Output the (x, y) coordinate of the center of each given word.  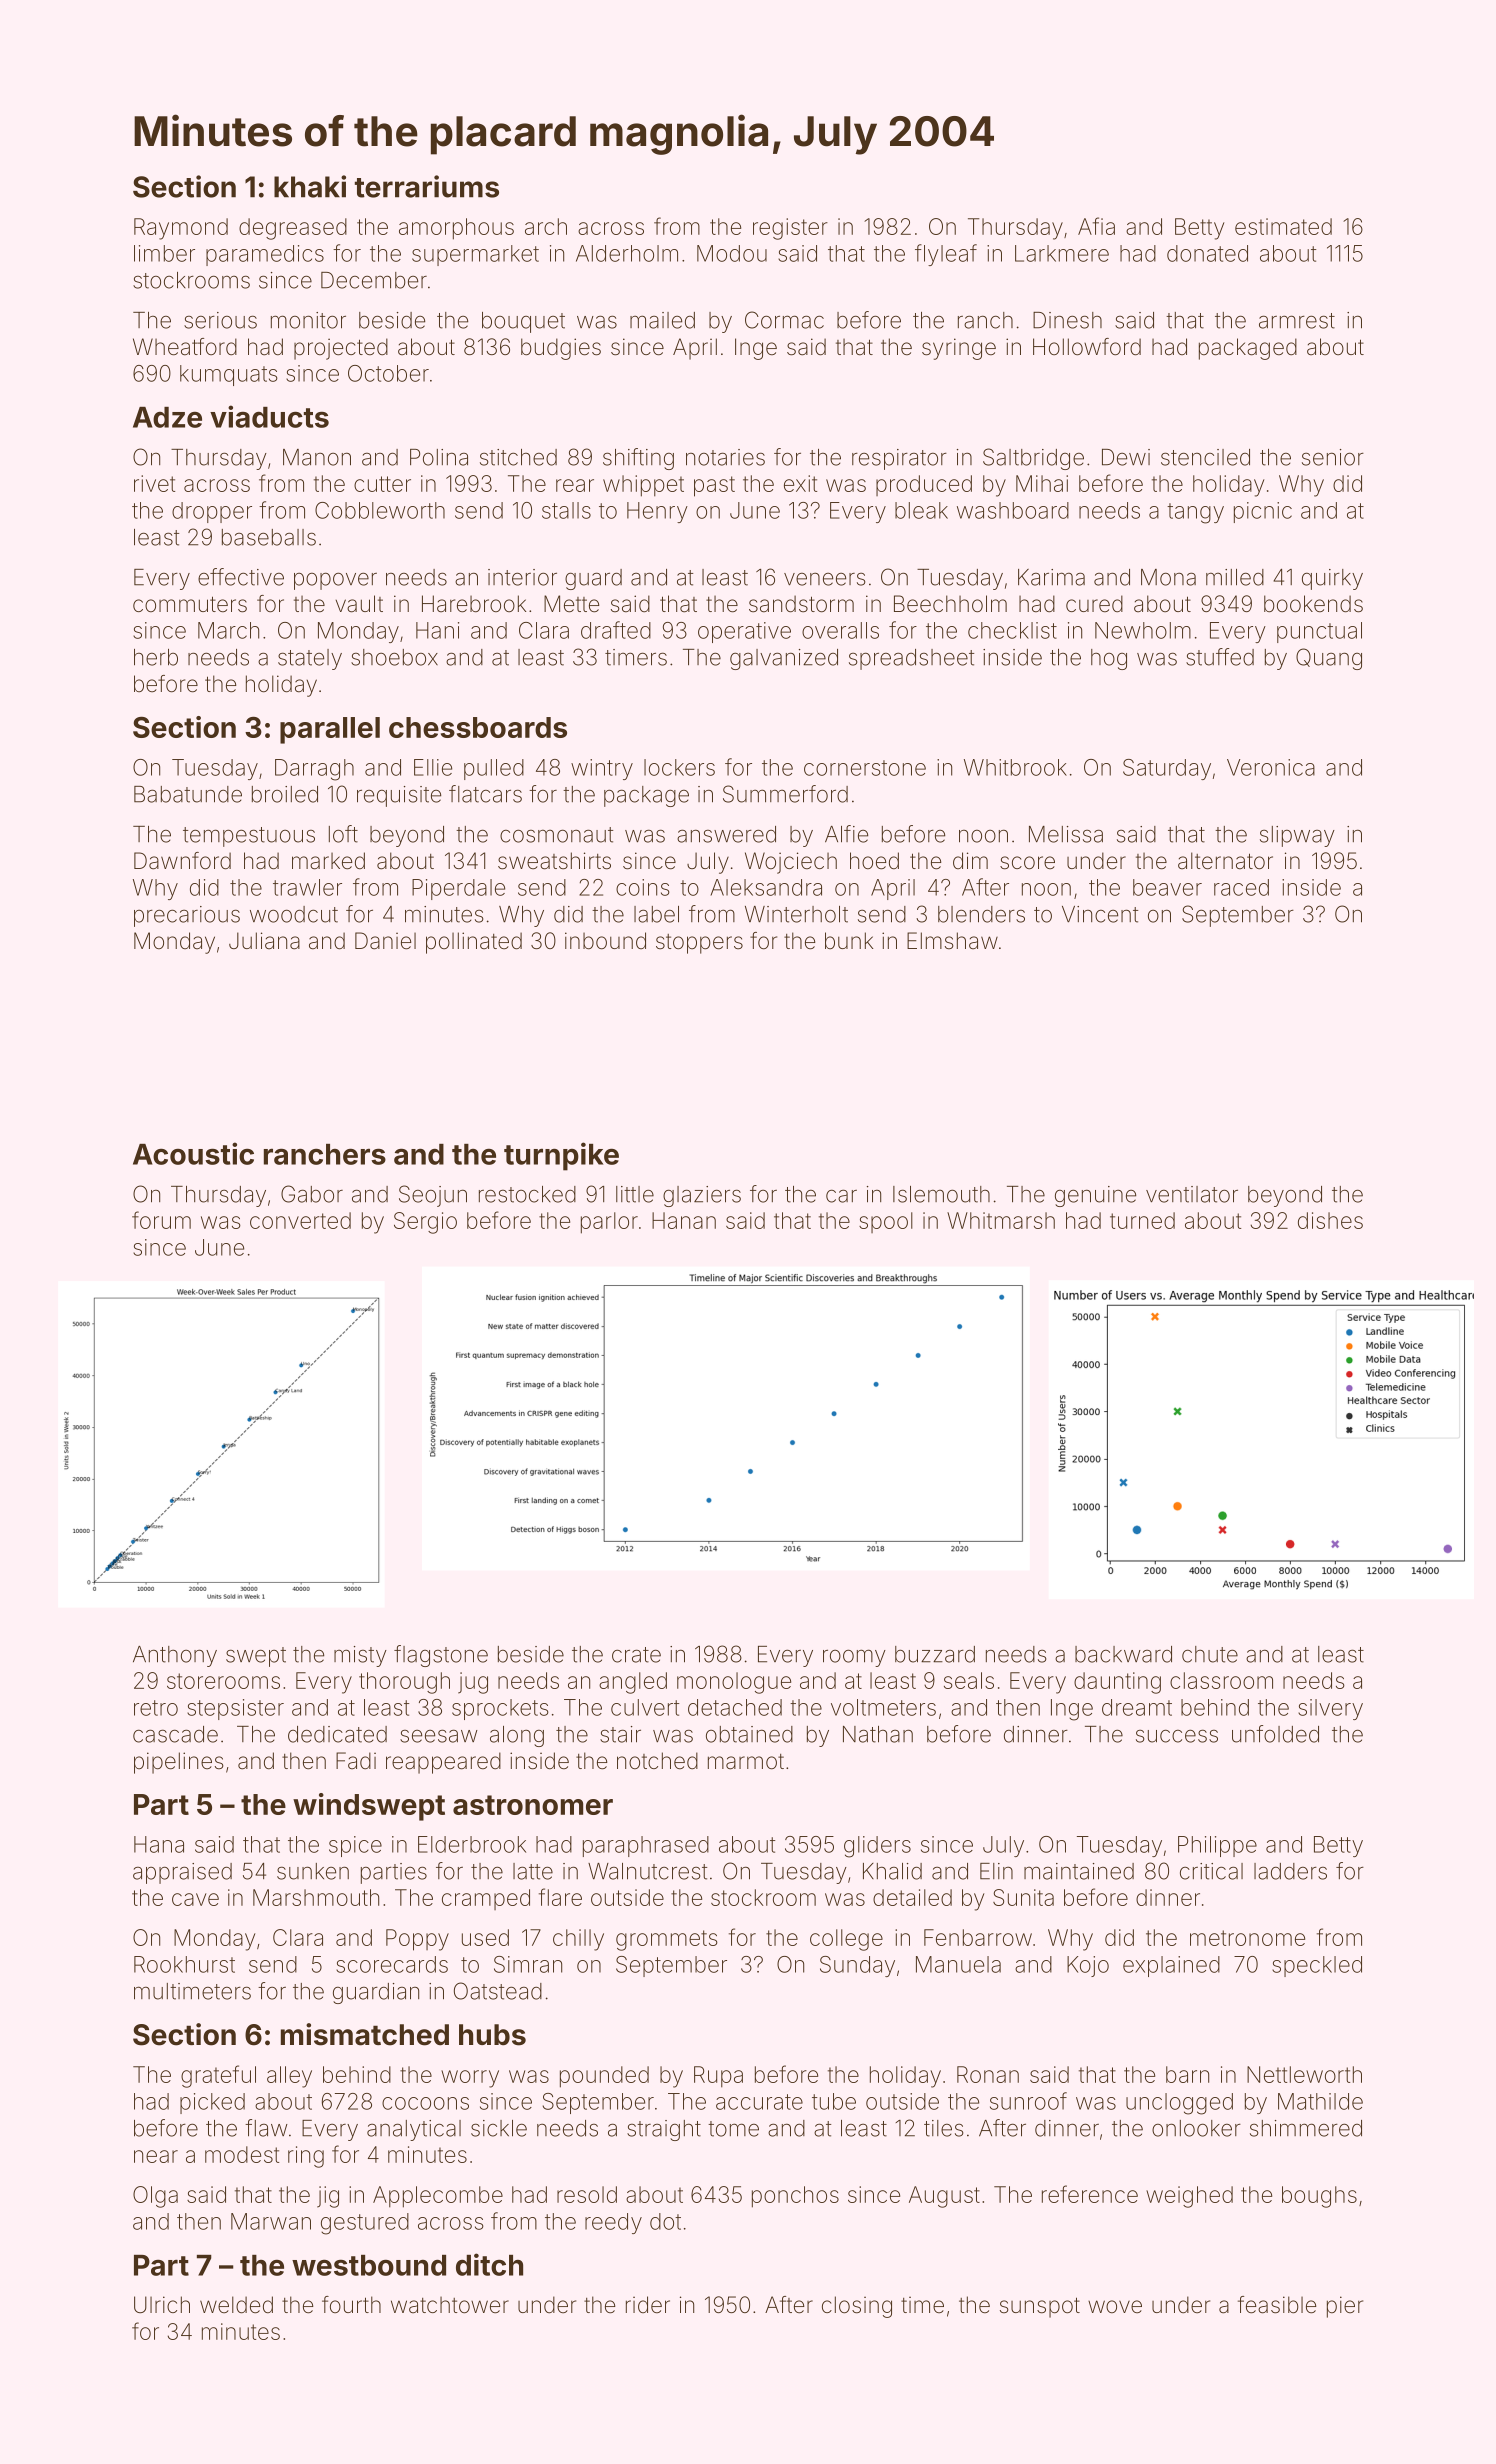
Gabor (312, 1194)
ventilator (1192, 1194)
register (790, 229)
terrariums (427, 186)
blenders (981, 914)
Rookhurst (184, 1964)
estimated (1283, 226)
